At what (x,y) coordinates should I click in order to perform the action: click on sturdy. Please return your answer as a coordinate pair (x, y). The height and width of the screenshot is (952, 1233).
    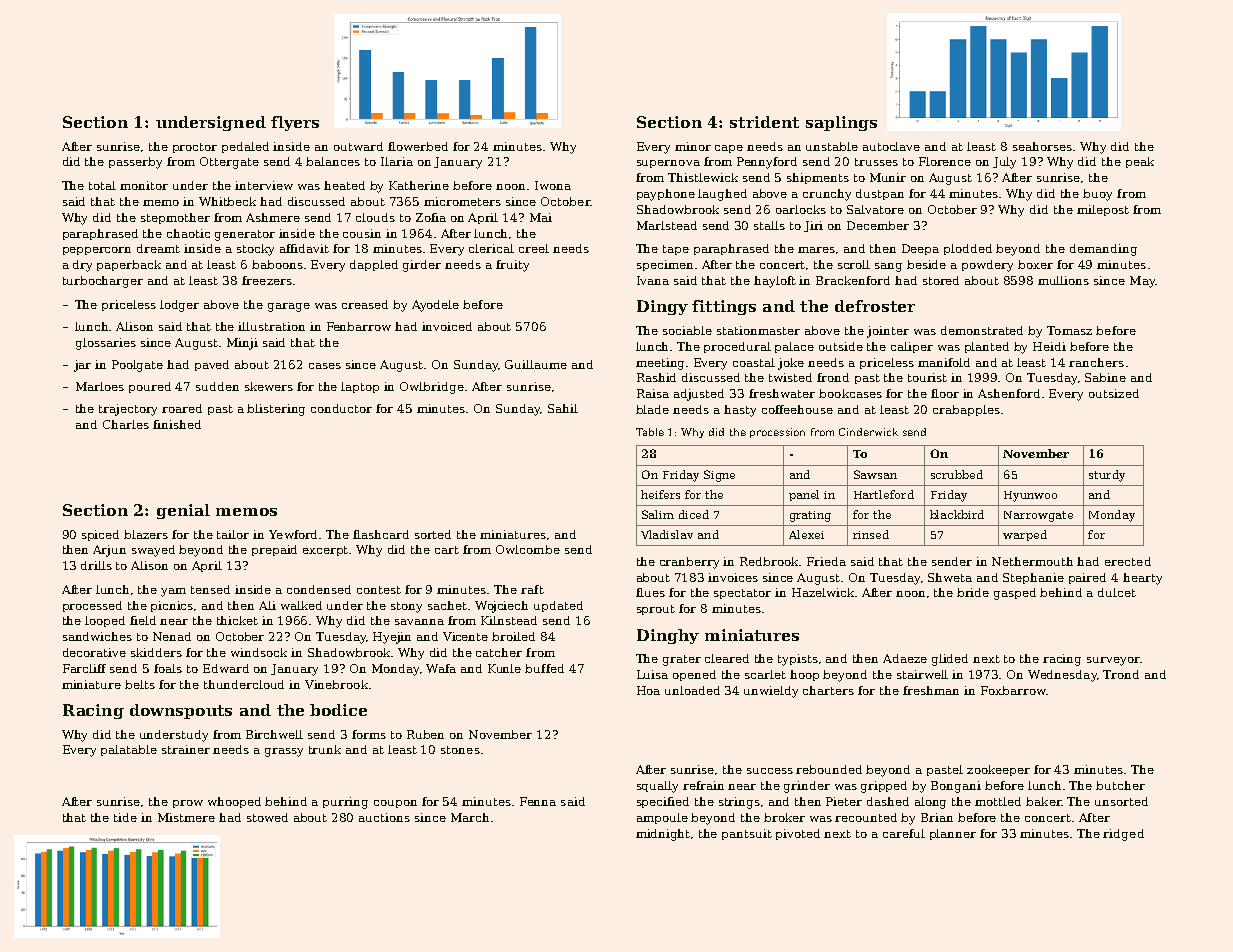
    Looking at the image, I should click on (1107, 476).
